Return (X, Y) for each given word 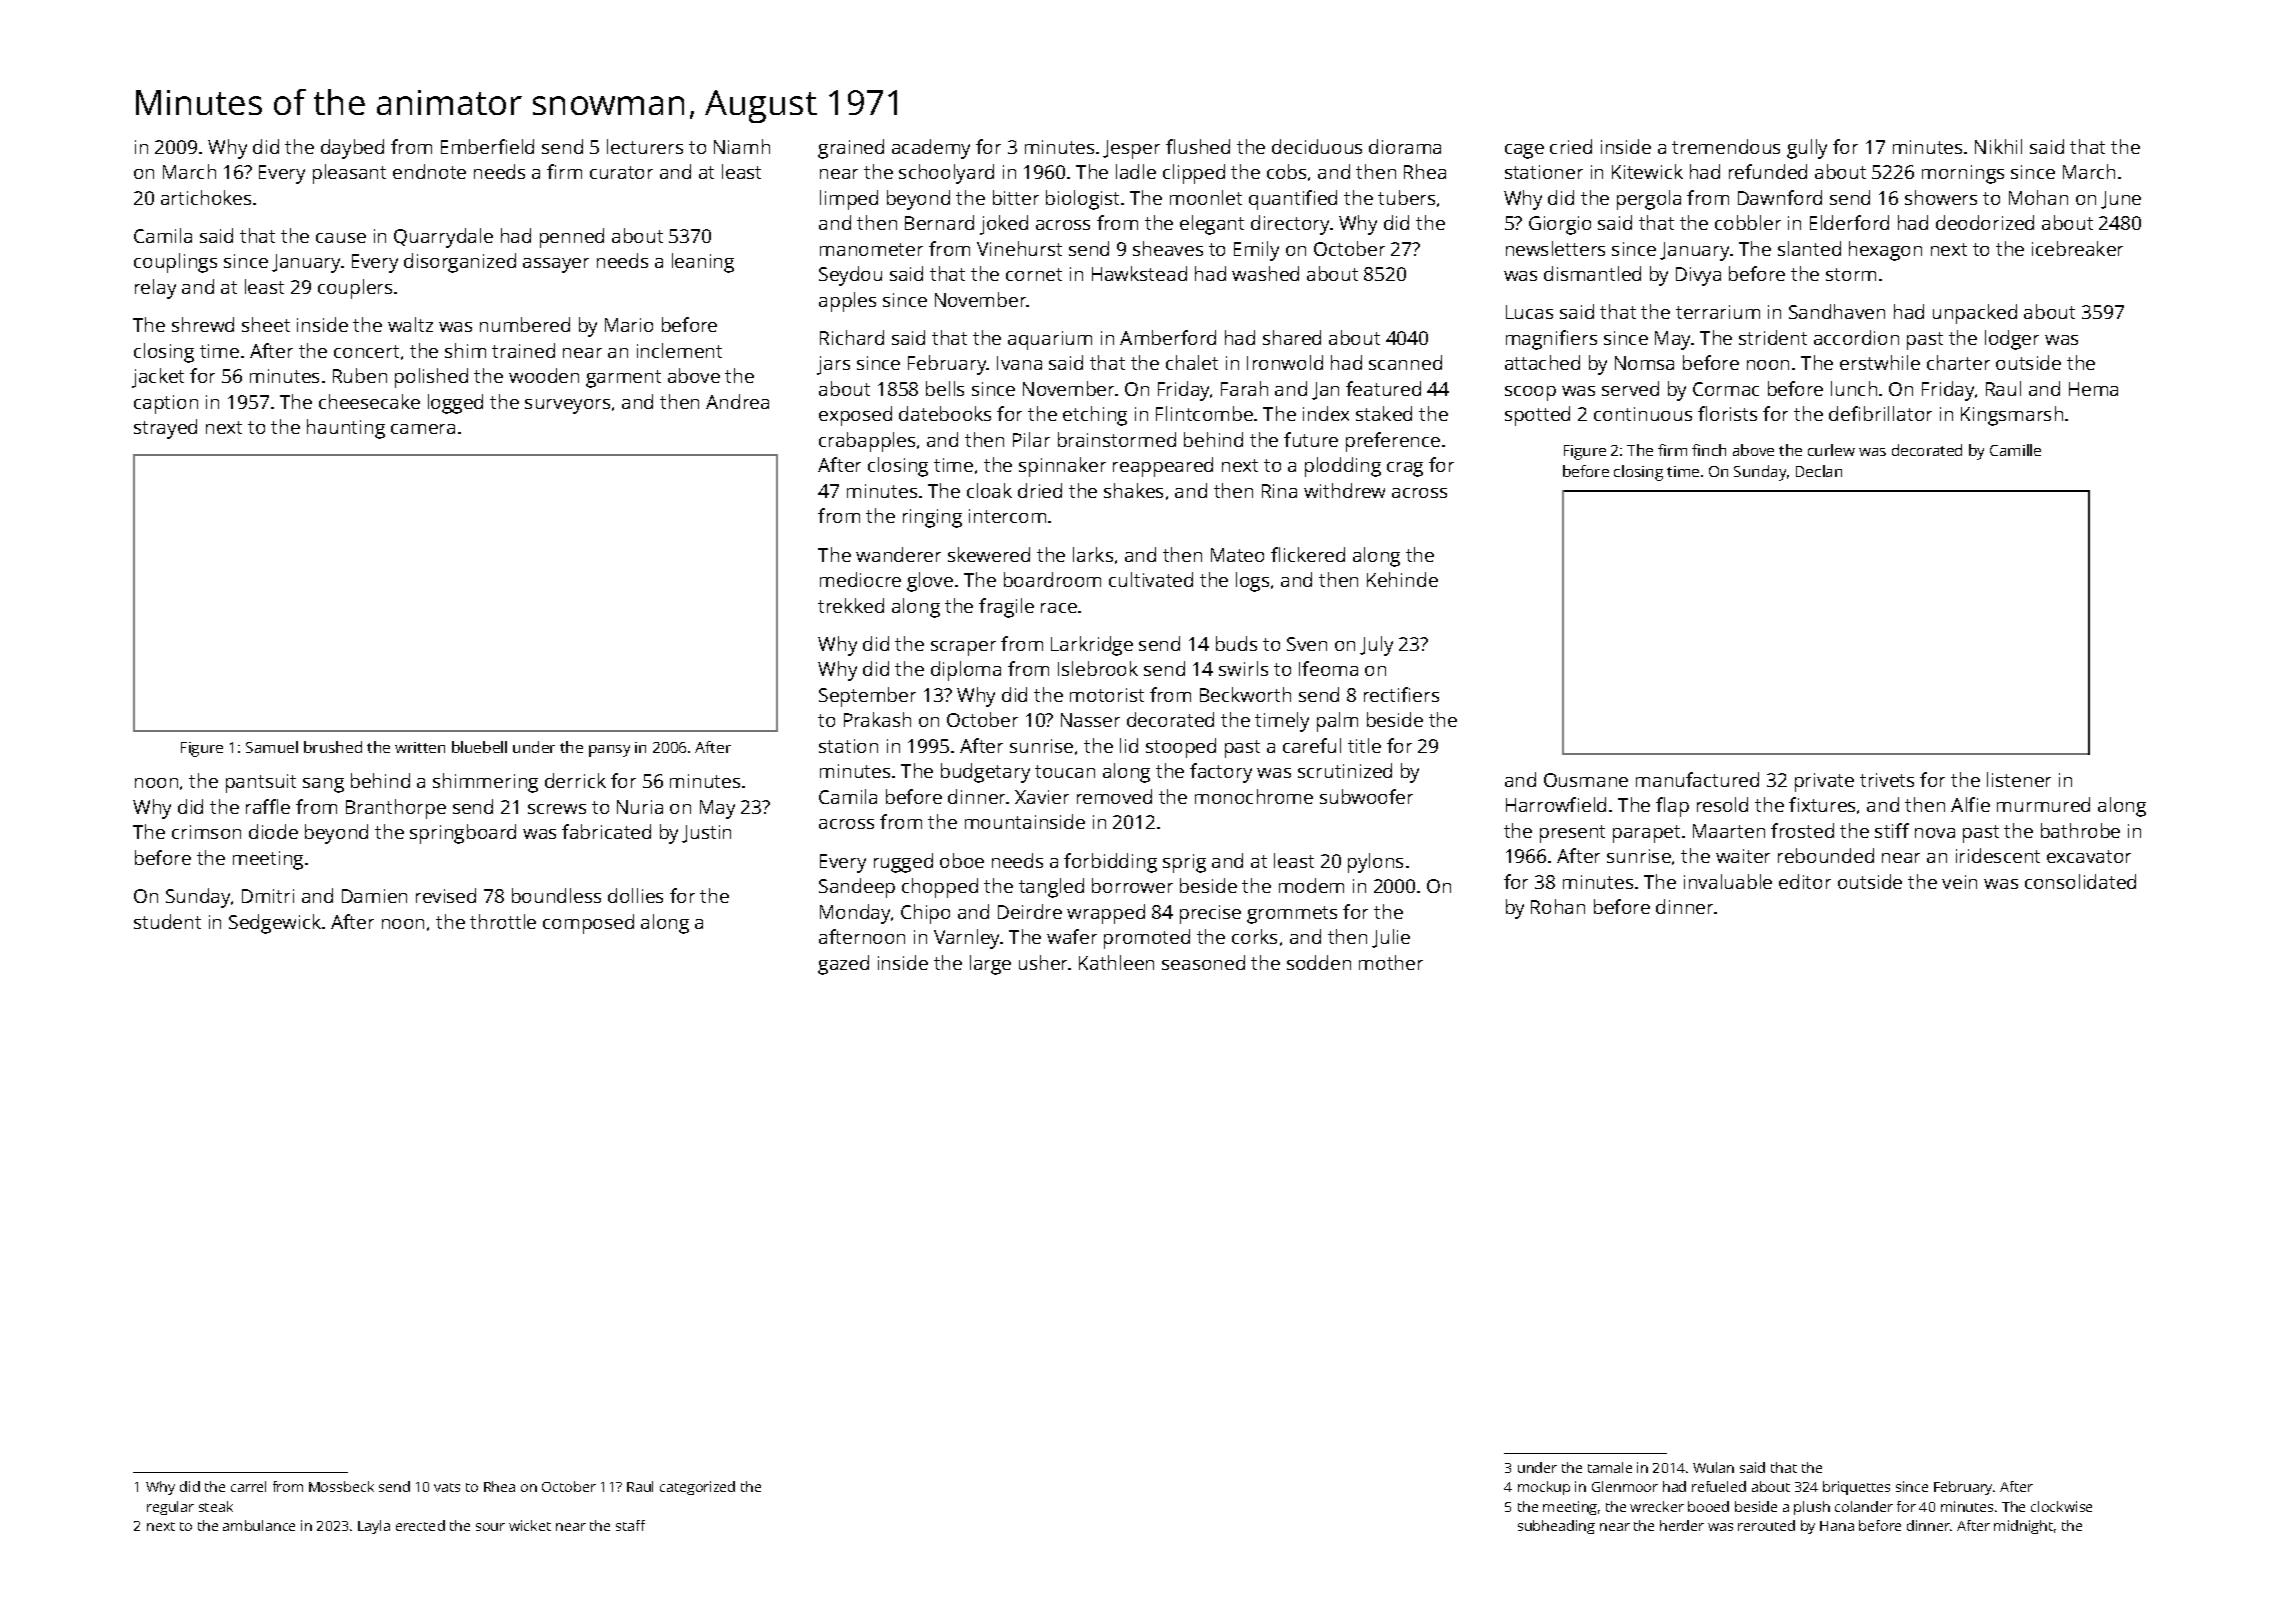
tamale (1610, 1467)
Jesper (1131, 149)
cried (1571, 146)
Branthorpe (396, 809)
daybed (352, 149)
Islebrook (1098, 668)
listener (2019, 779)
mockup (1544, 1488)
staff (630, 1525)
